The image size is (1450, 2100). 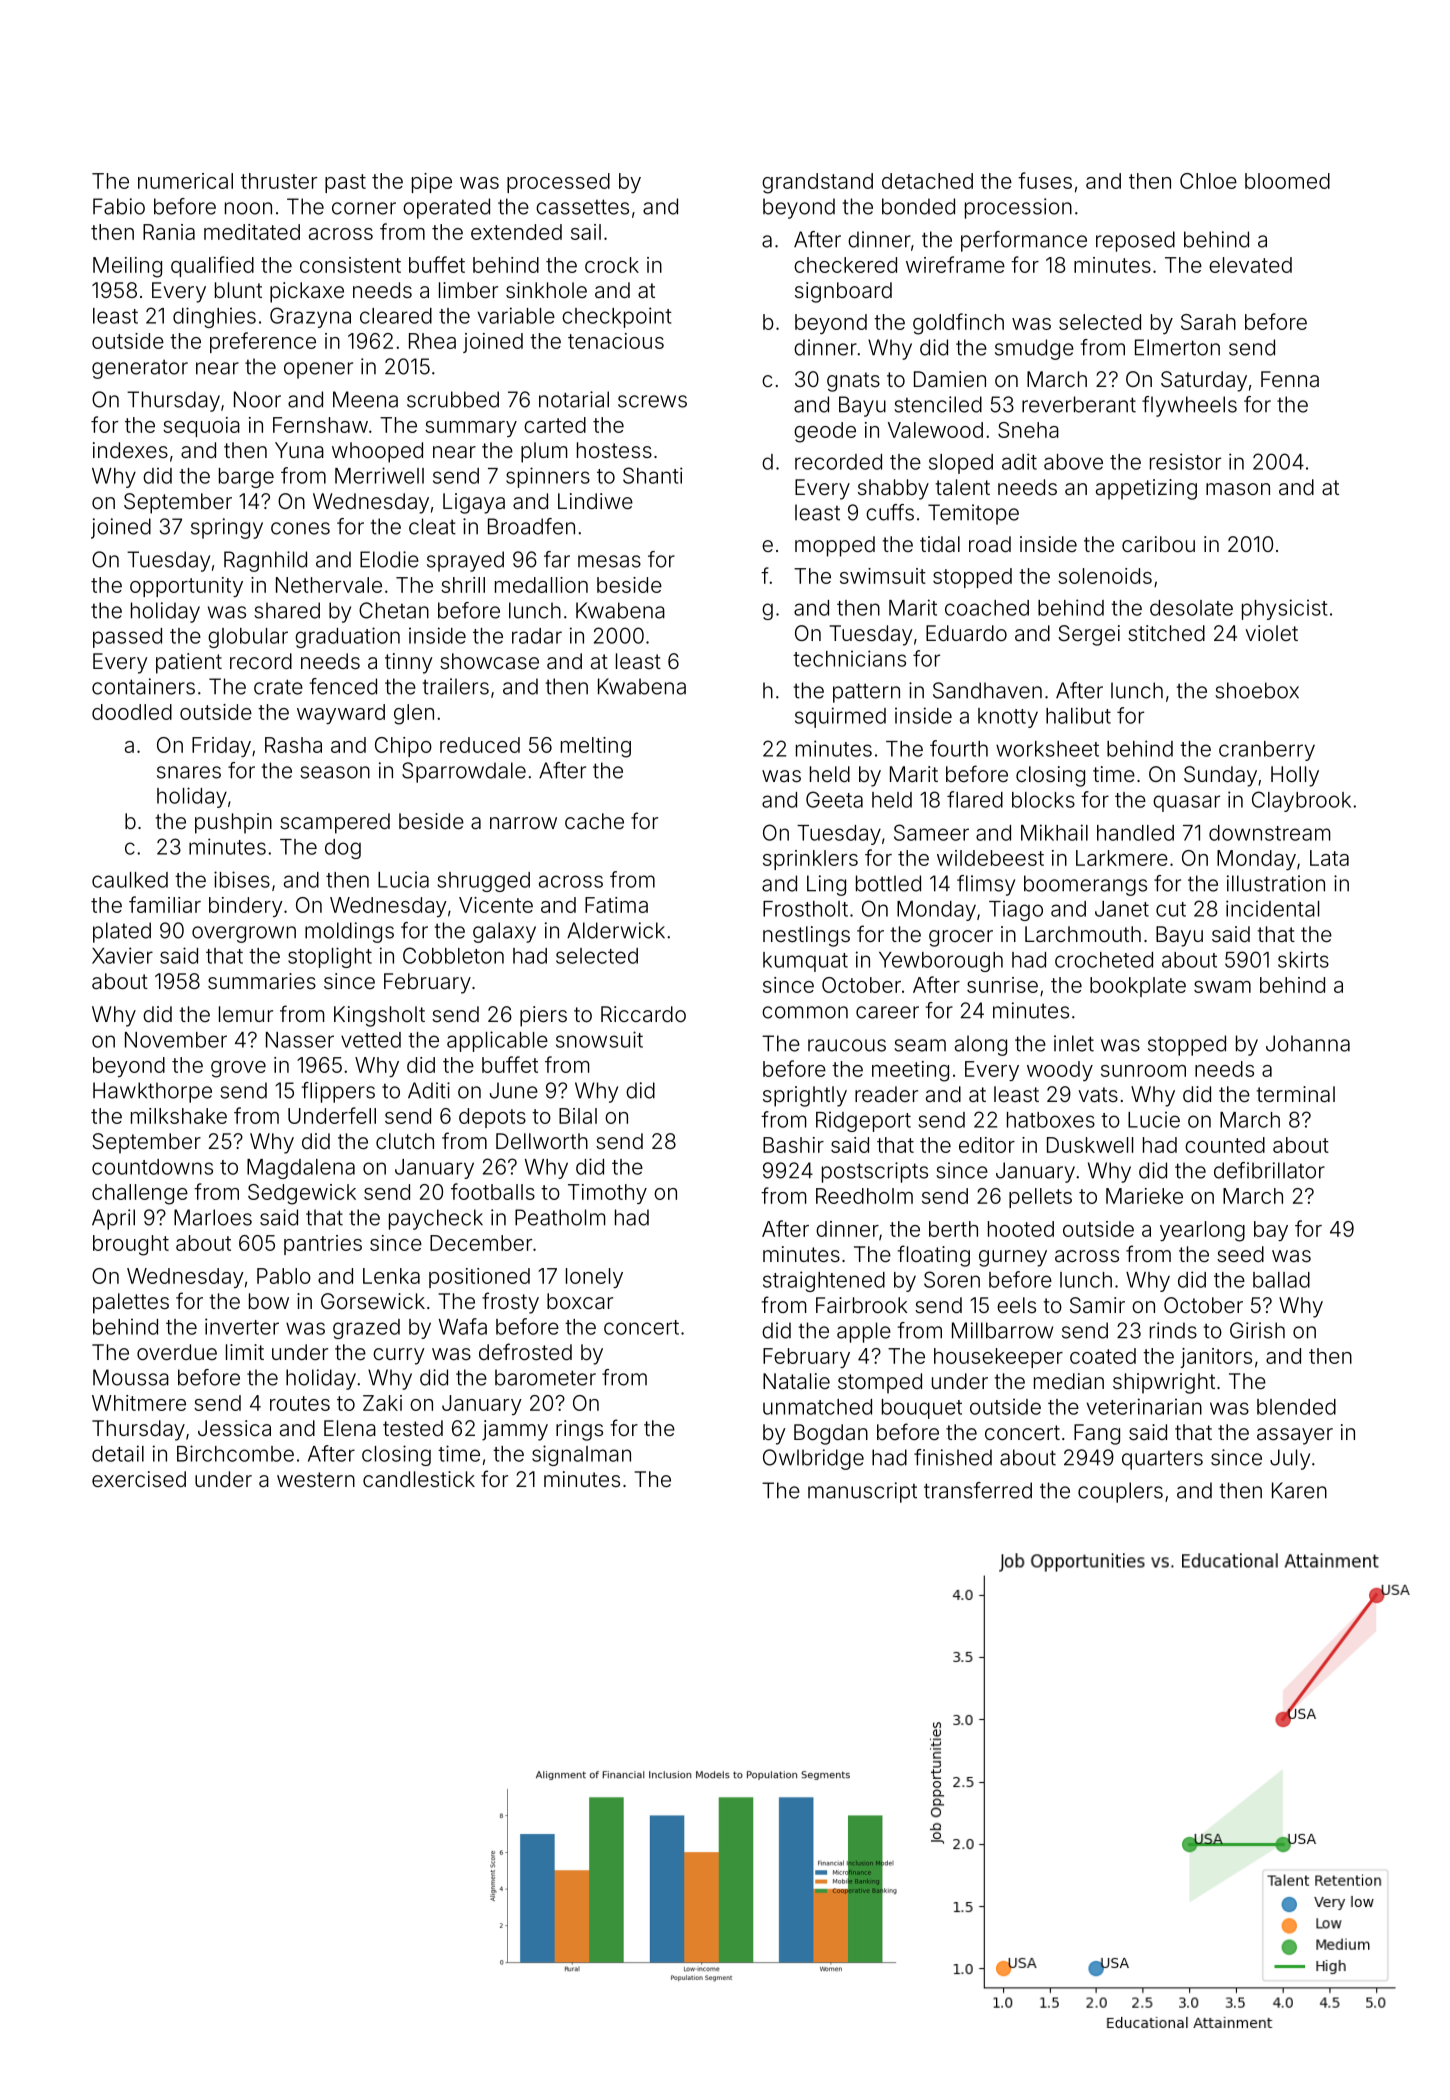 What do you see at coordinates (1045, 180) in the page?
I see `fuses` at bounding box center [1045, 180].
